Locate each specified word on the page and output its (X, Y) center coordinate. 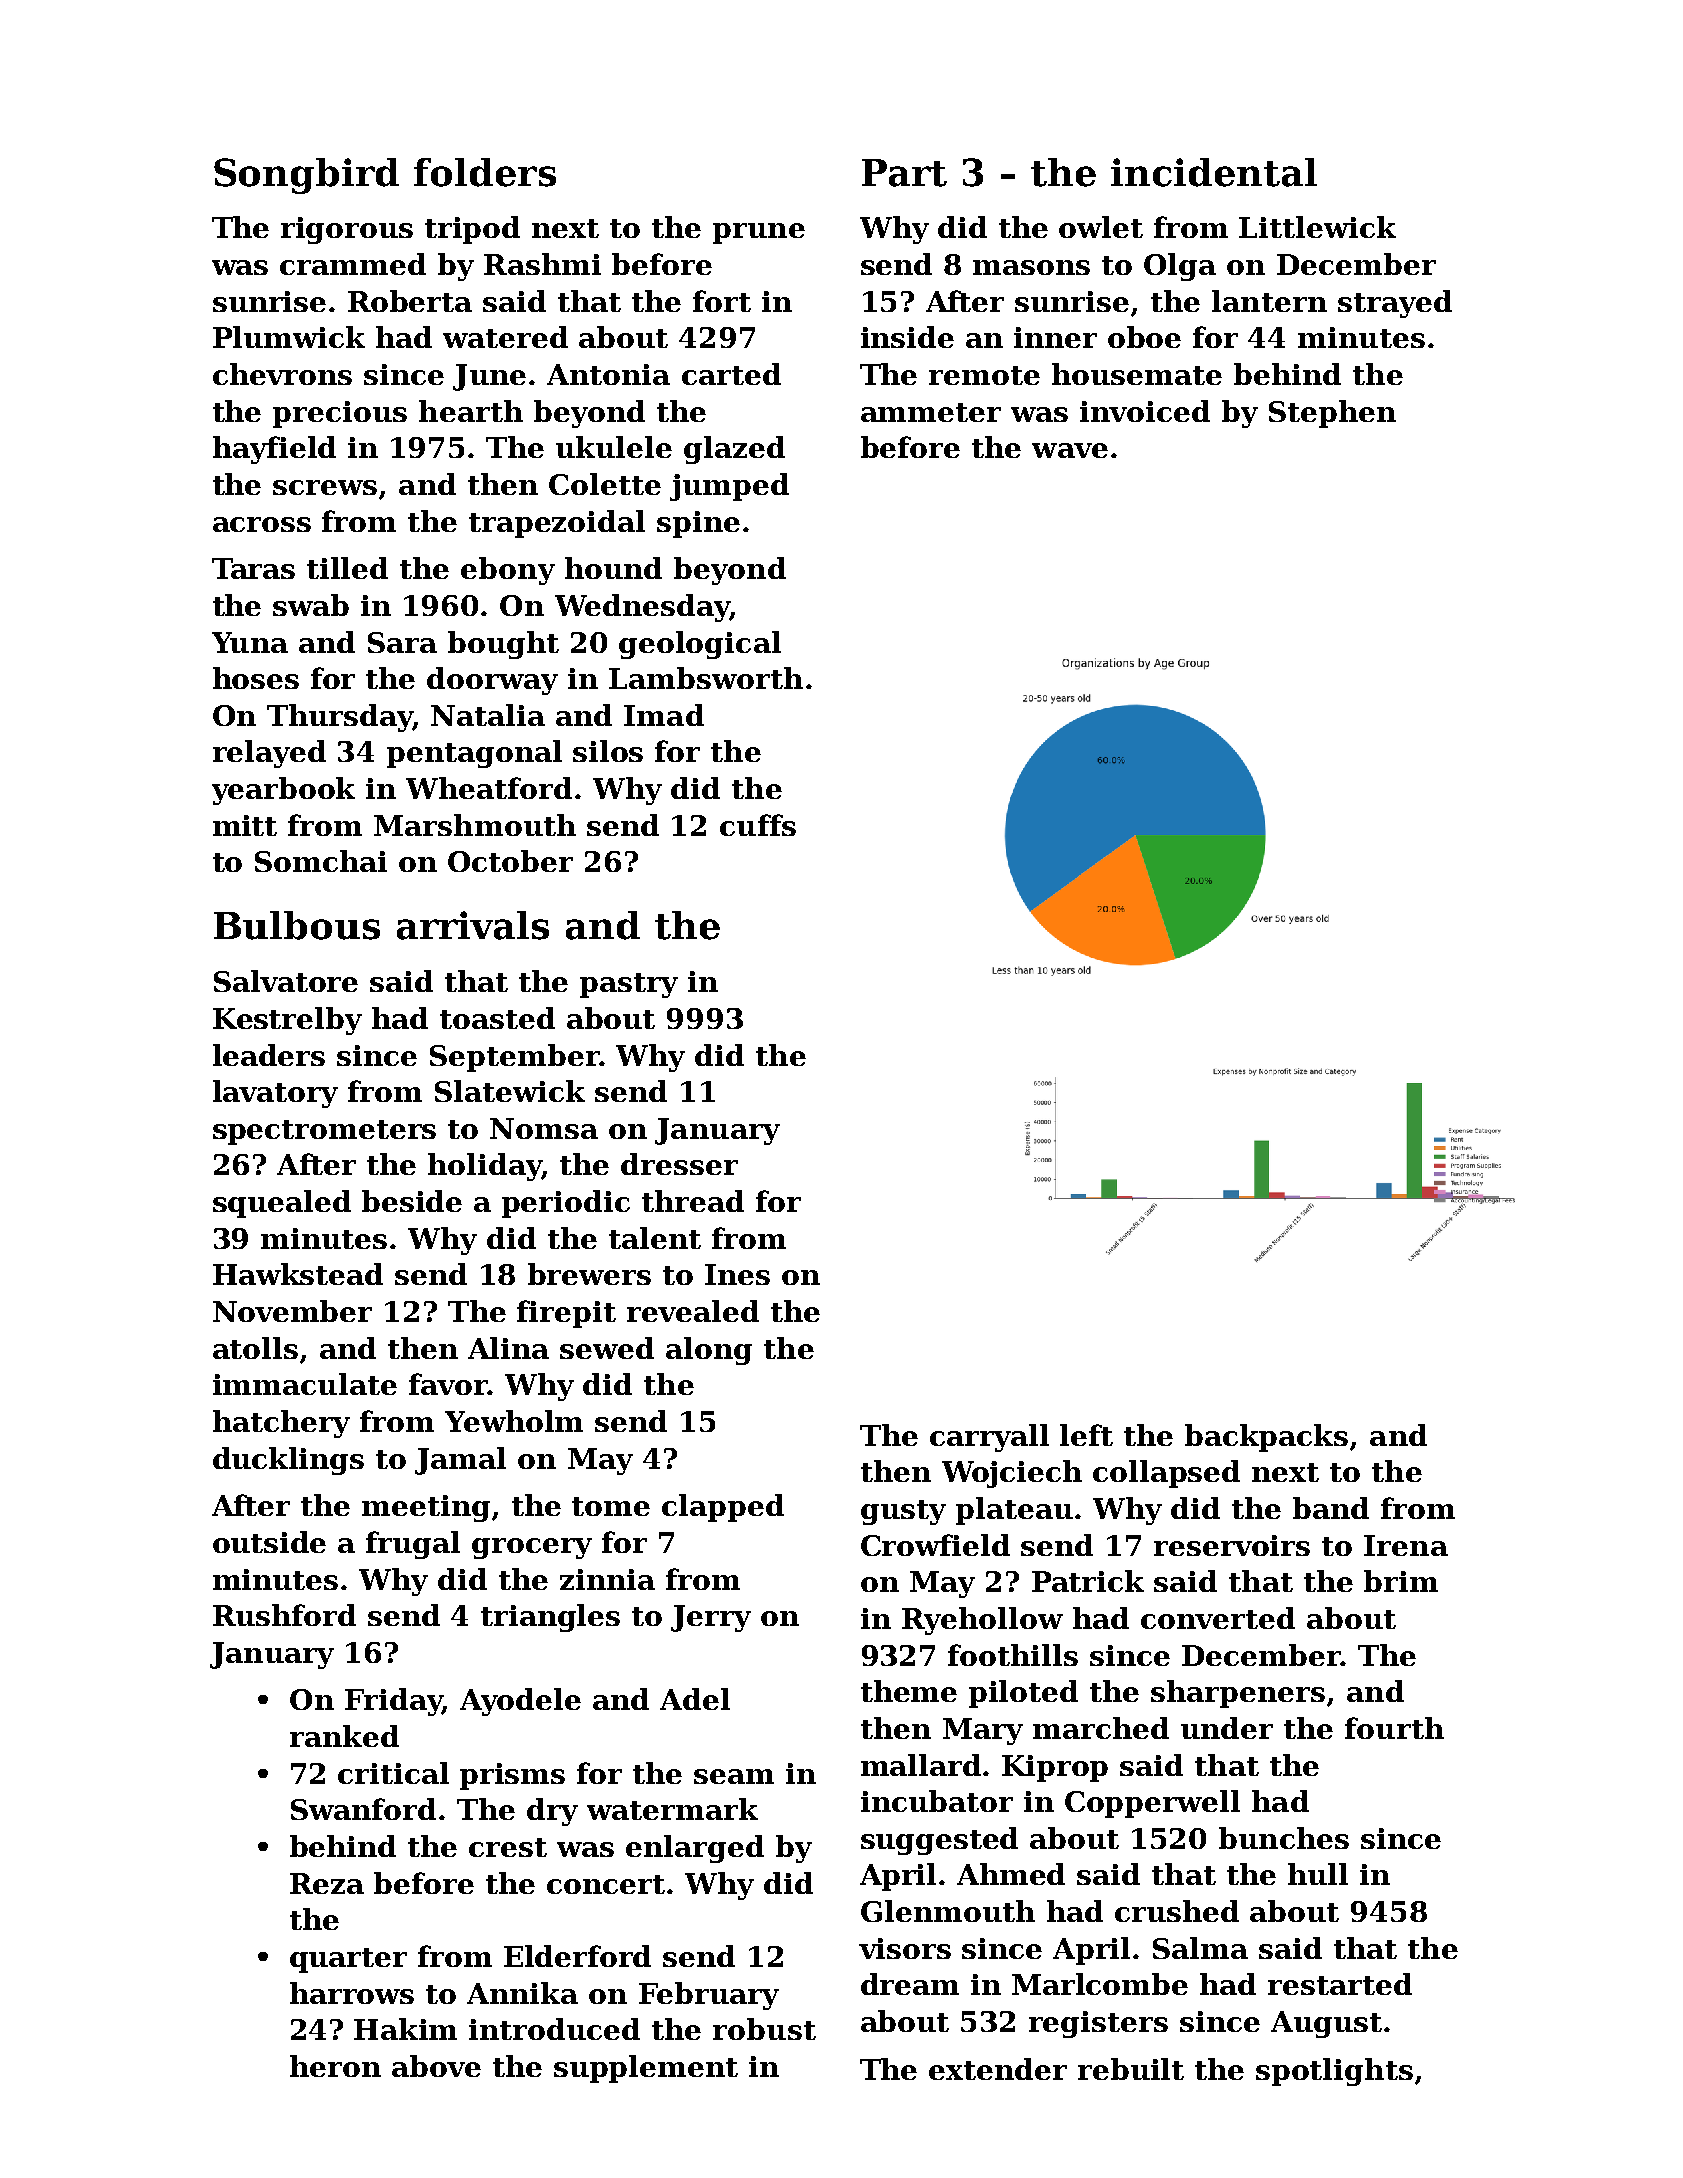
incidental (1214, 172)
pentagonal (474, 754)
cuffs (758, 825)
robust (764, 2029)
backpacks (1266, 1438)
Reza (327, 1883)
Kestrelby (287, 1021)
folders (485, 172)
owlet (1101, 227)
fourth (1394, 1728)
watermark (672, 1809)
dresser (679, 1164)
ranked (344, 1736)
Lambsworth (706, 678)
